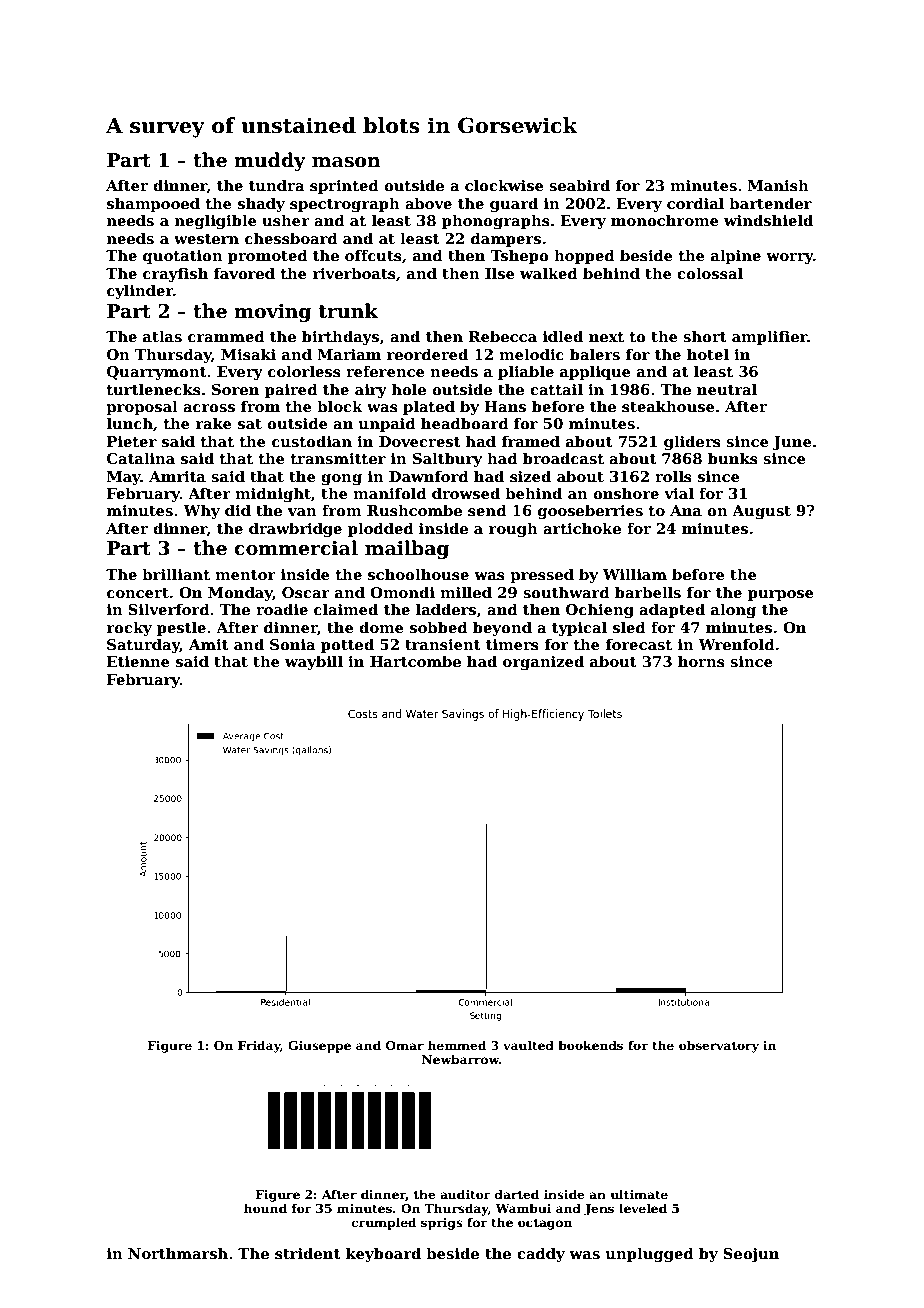 This image has width=924, height=1308. Describe the element at coordinates (286, 220) in the image. I see `usher` at that location.
